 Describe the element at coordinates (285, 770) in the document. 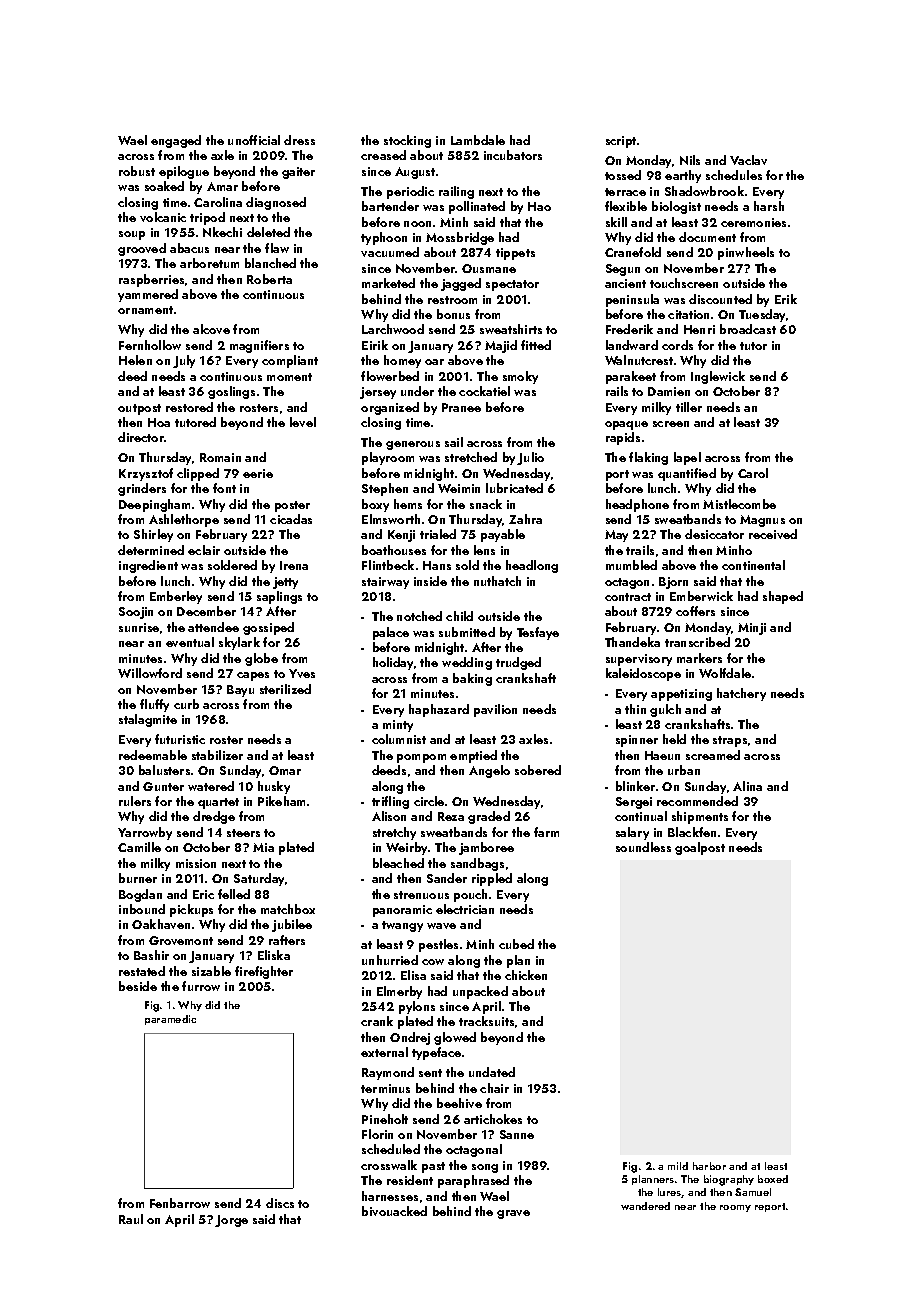

I see `Omar` at that location.
